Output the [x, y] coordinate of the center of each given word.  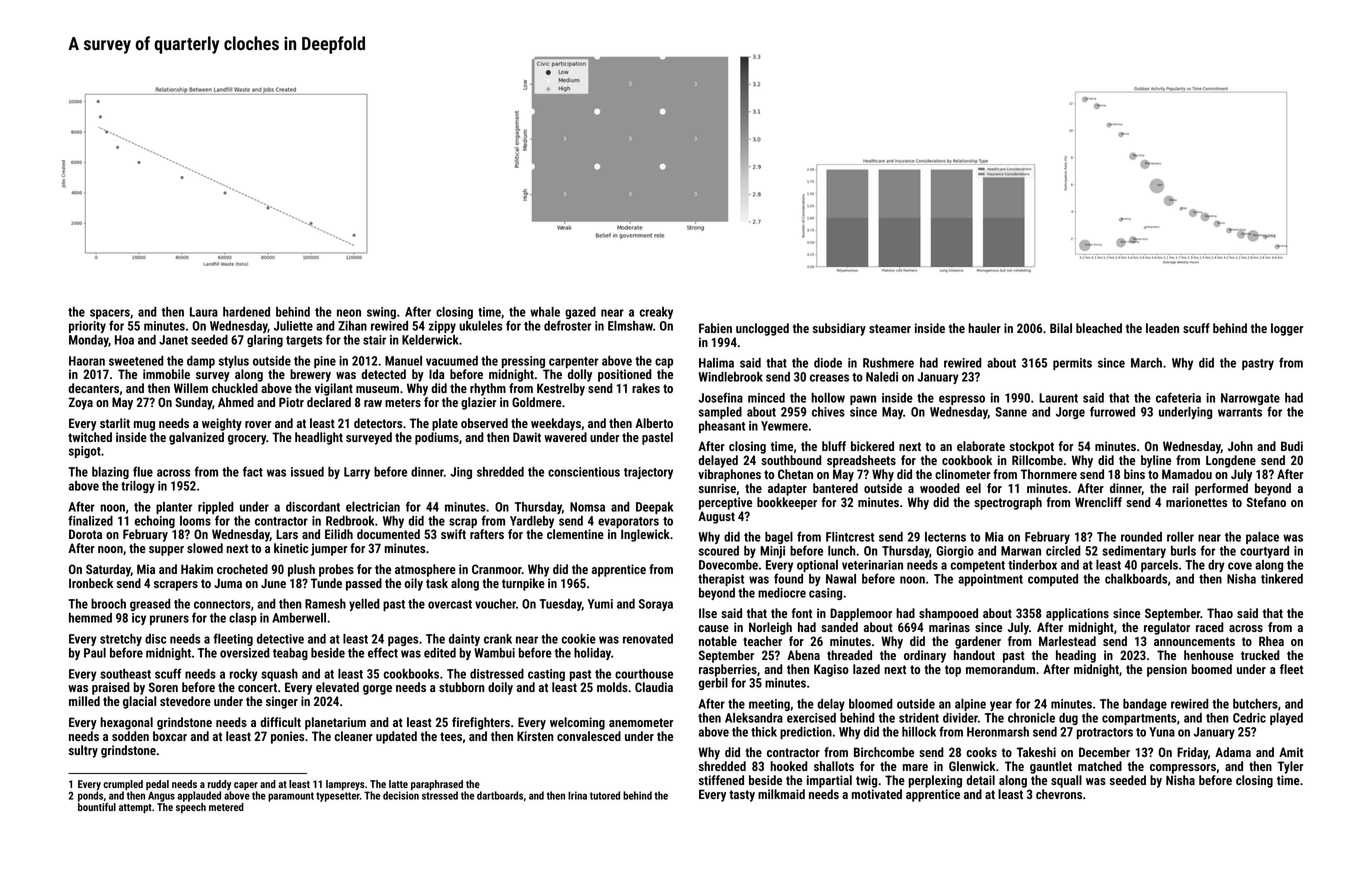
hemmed [90, 618]
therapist [721, 580]
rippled [216, 508]
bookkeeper [787, 503]
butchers [1255, 704]
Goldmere [537, 402]
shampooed [948, 614]
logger [1287, 329]
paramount [291, 797]
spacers [110, 314]
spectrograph [1008, 503]
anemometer [641, 722]
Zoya [80, 403]
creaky [656, 313]
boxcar [170, 736]
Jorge [1070, 413]
